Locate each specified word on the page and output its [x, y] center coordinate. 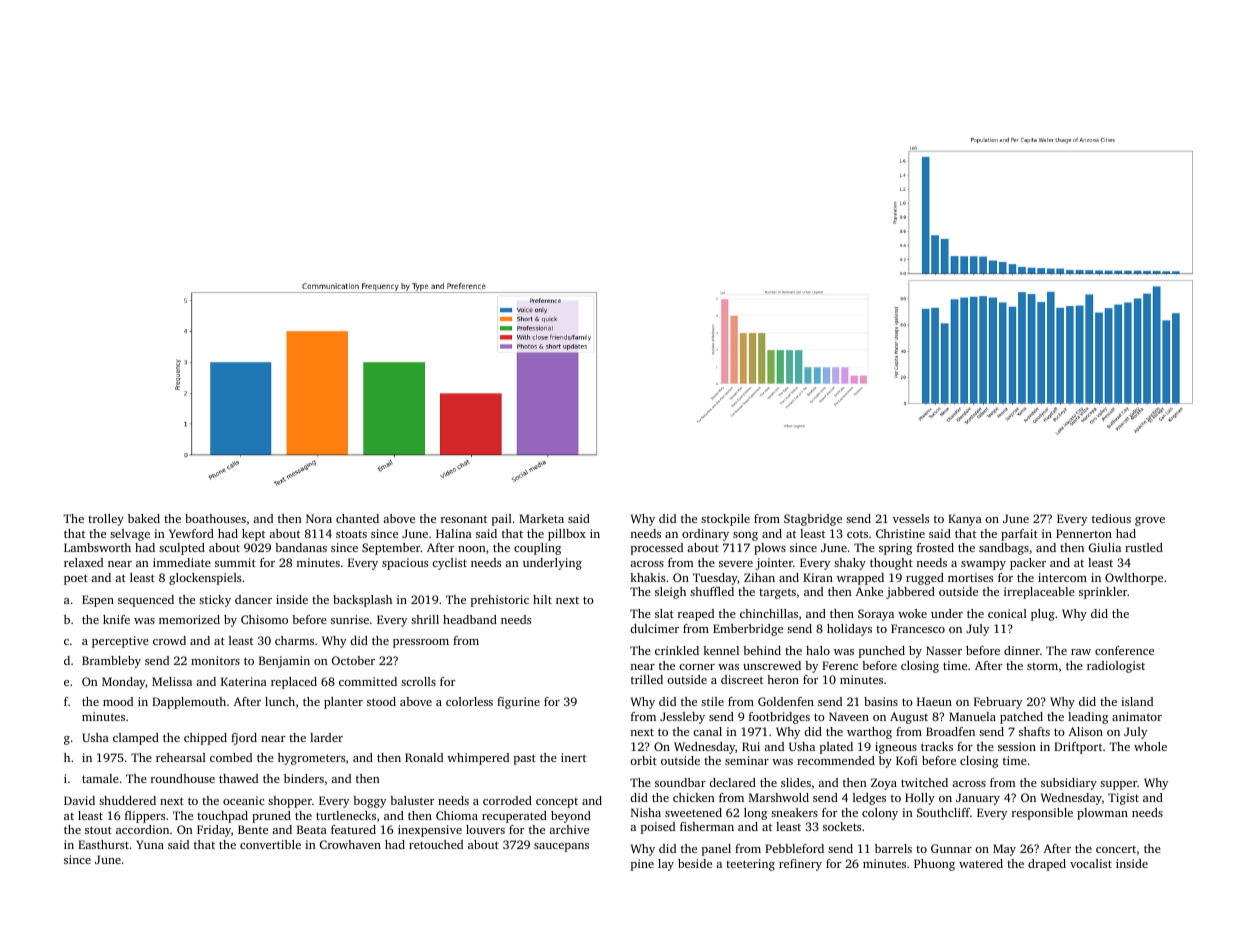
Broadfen [950, 731]
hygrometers [311, 759]
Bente [253, 829]
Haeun [934, 701]
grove [1150, 521]
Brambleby [111, 662]
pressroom [421, 643]
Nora [319, 518]
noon [472, 549]
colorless [469, 701]
